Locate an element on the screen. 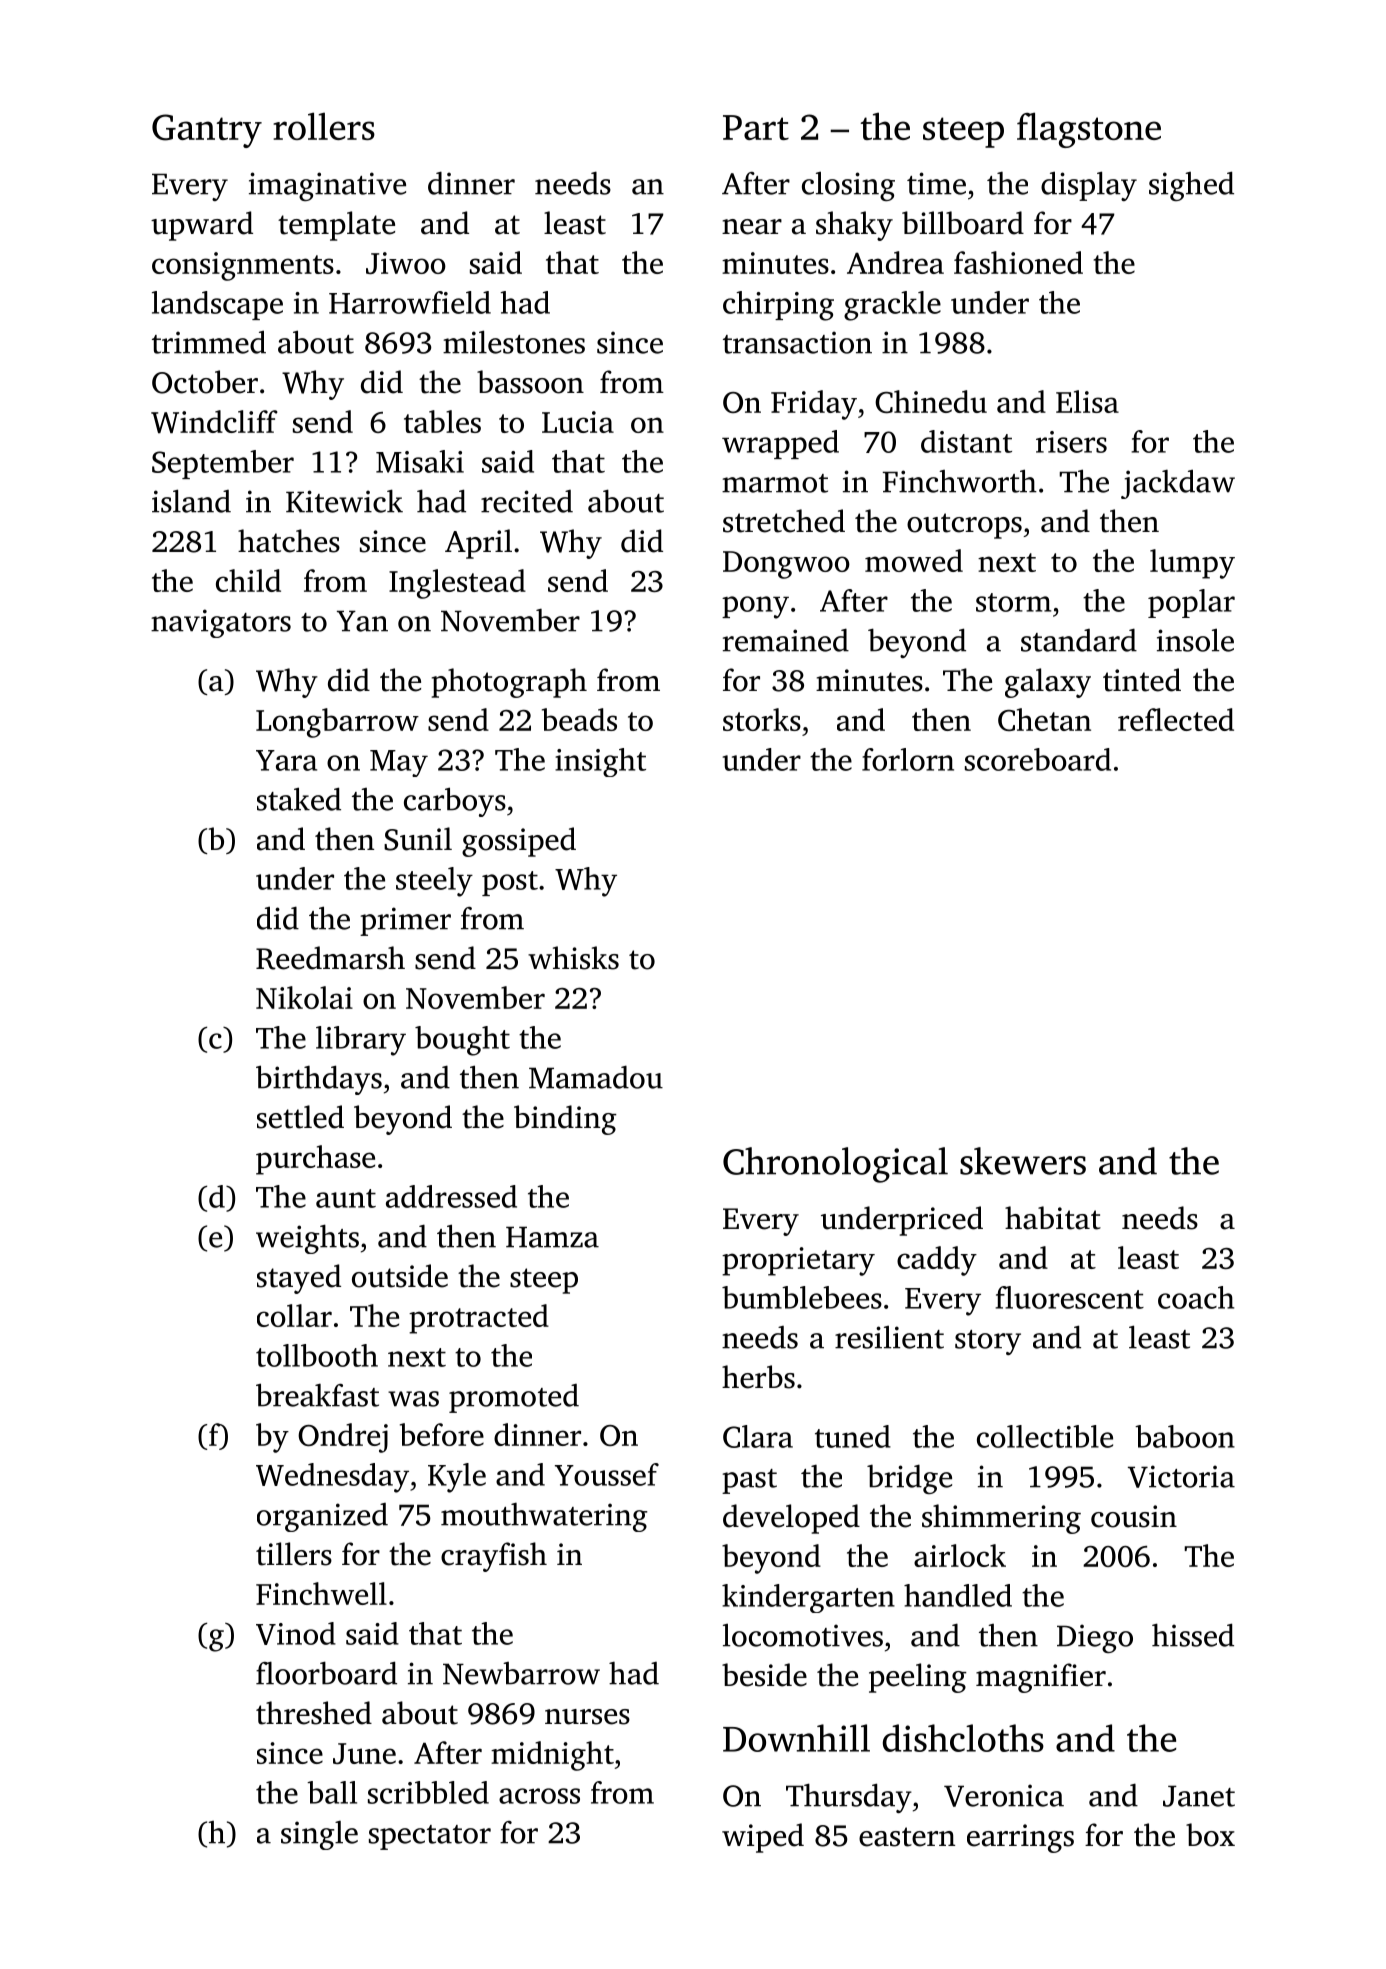 This screenshot has width=1386, height=1969. stayed is located at coordinates (299, 1279).
